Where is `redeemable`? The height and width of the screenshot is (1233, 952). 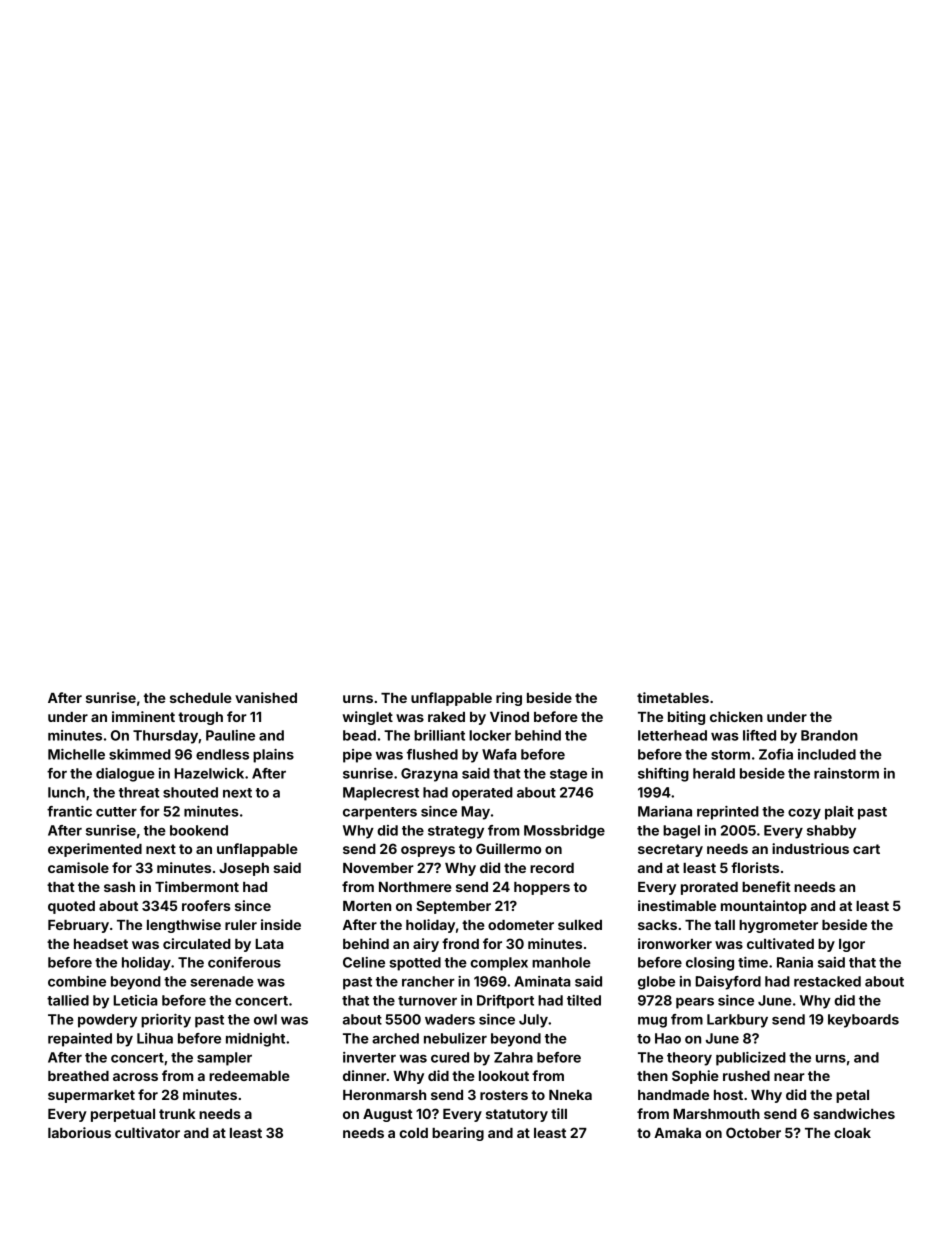
redeemable is located at coordinates (249, 1076).
